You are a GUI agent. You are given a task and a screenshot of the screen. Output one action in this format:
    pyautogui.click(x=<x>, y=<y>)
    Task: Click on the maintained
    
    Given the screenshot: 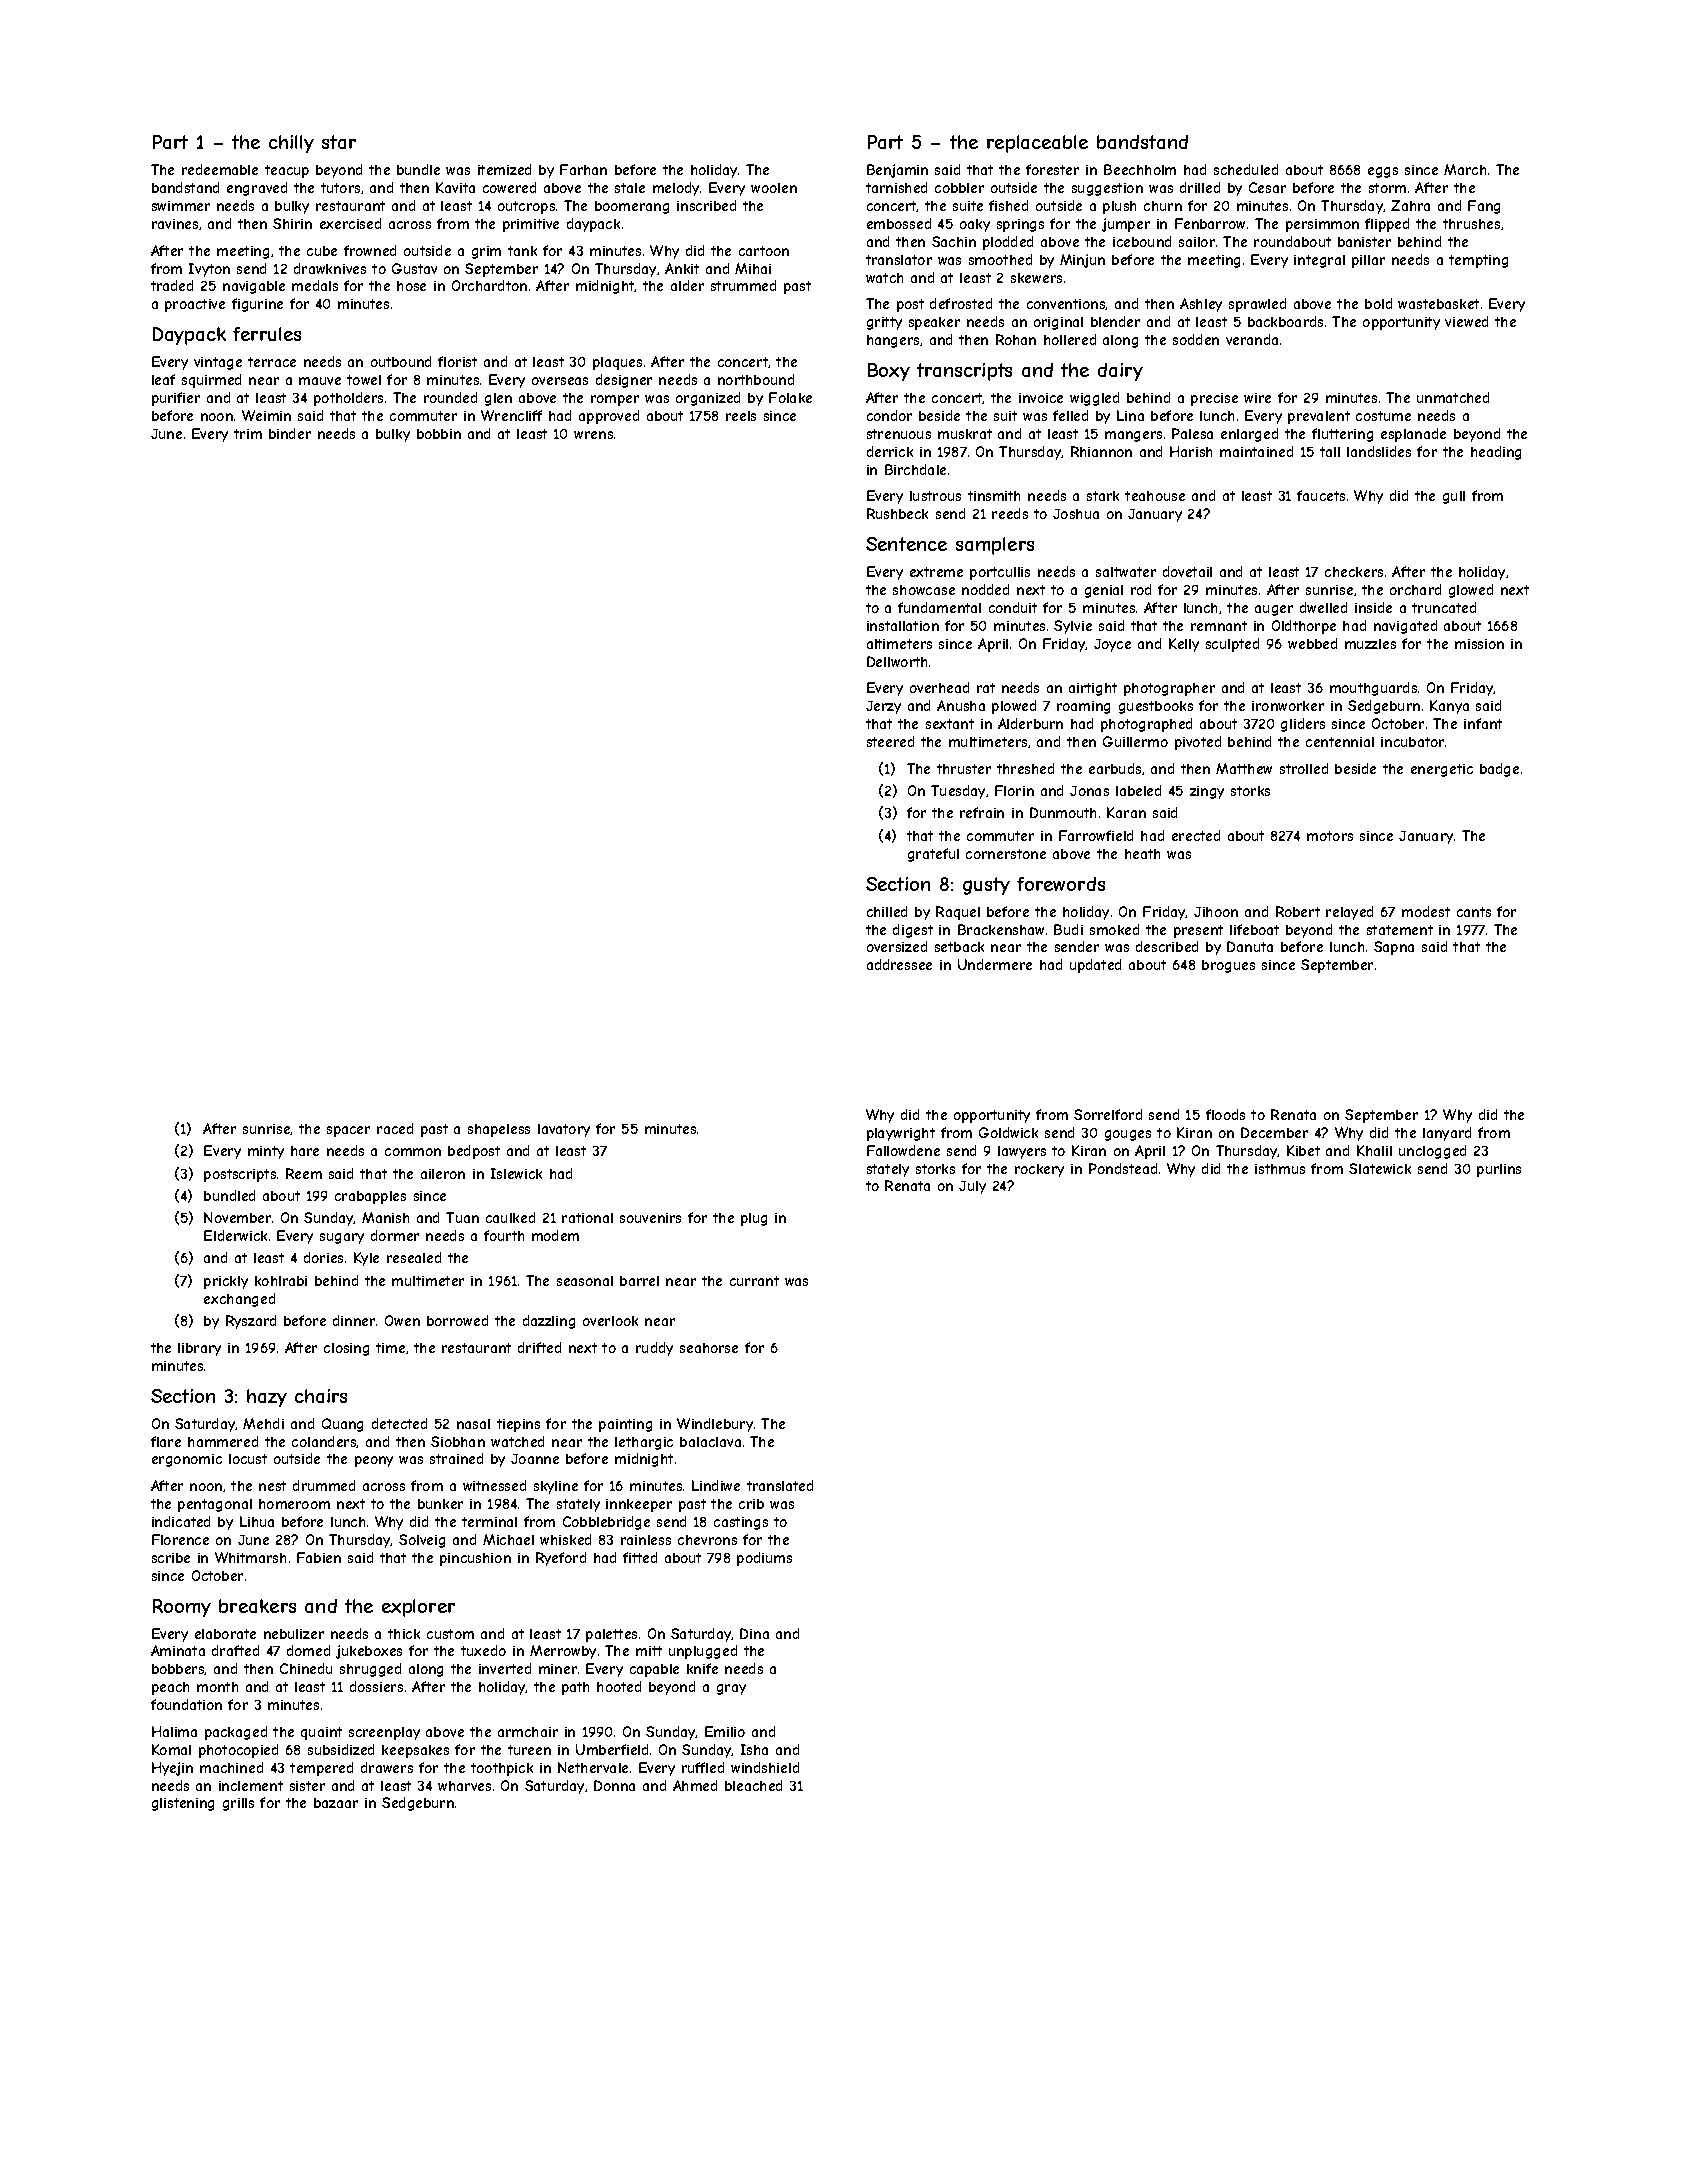 What is the action you would take?
    pyautogui.click(x=1256, y=451)
